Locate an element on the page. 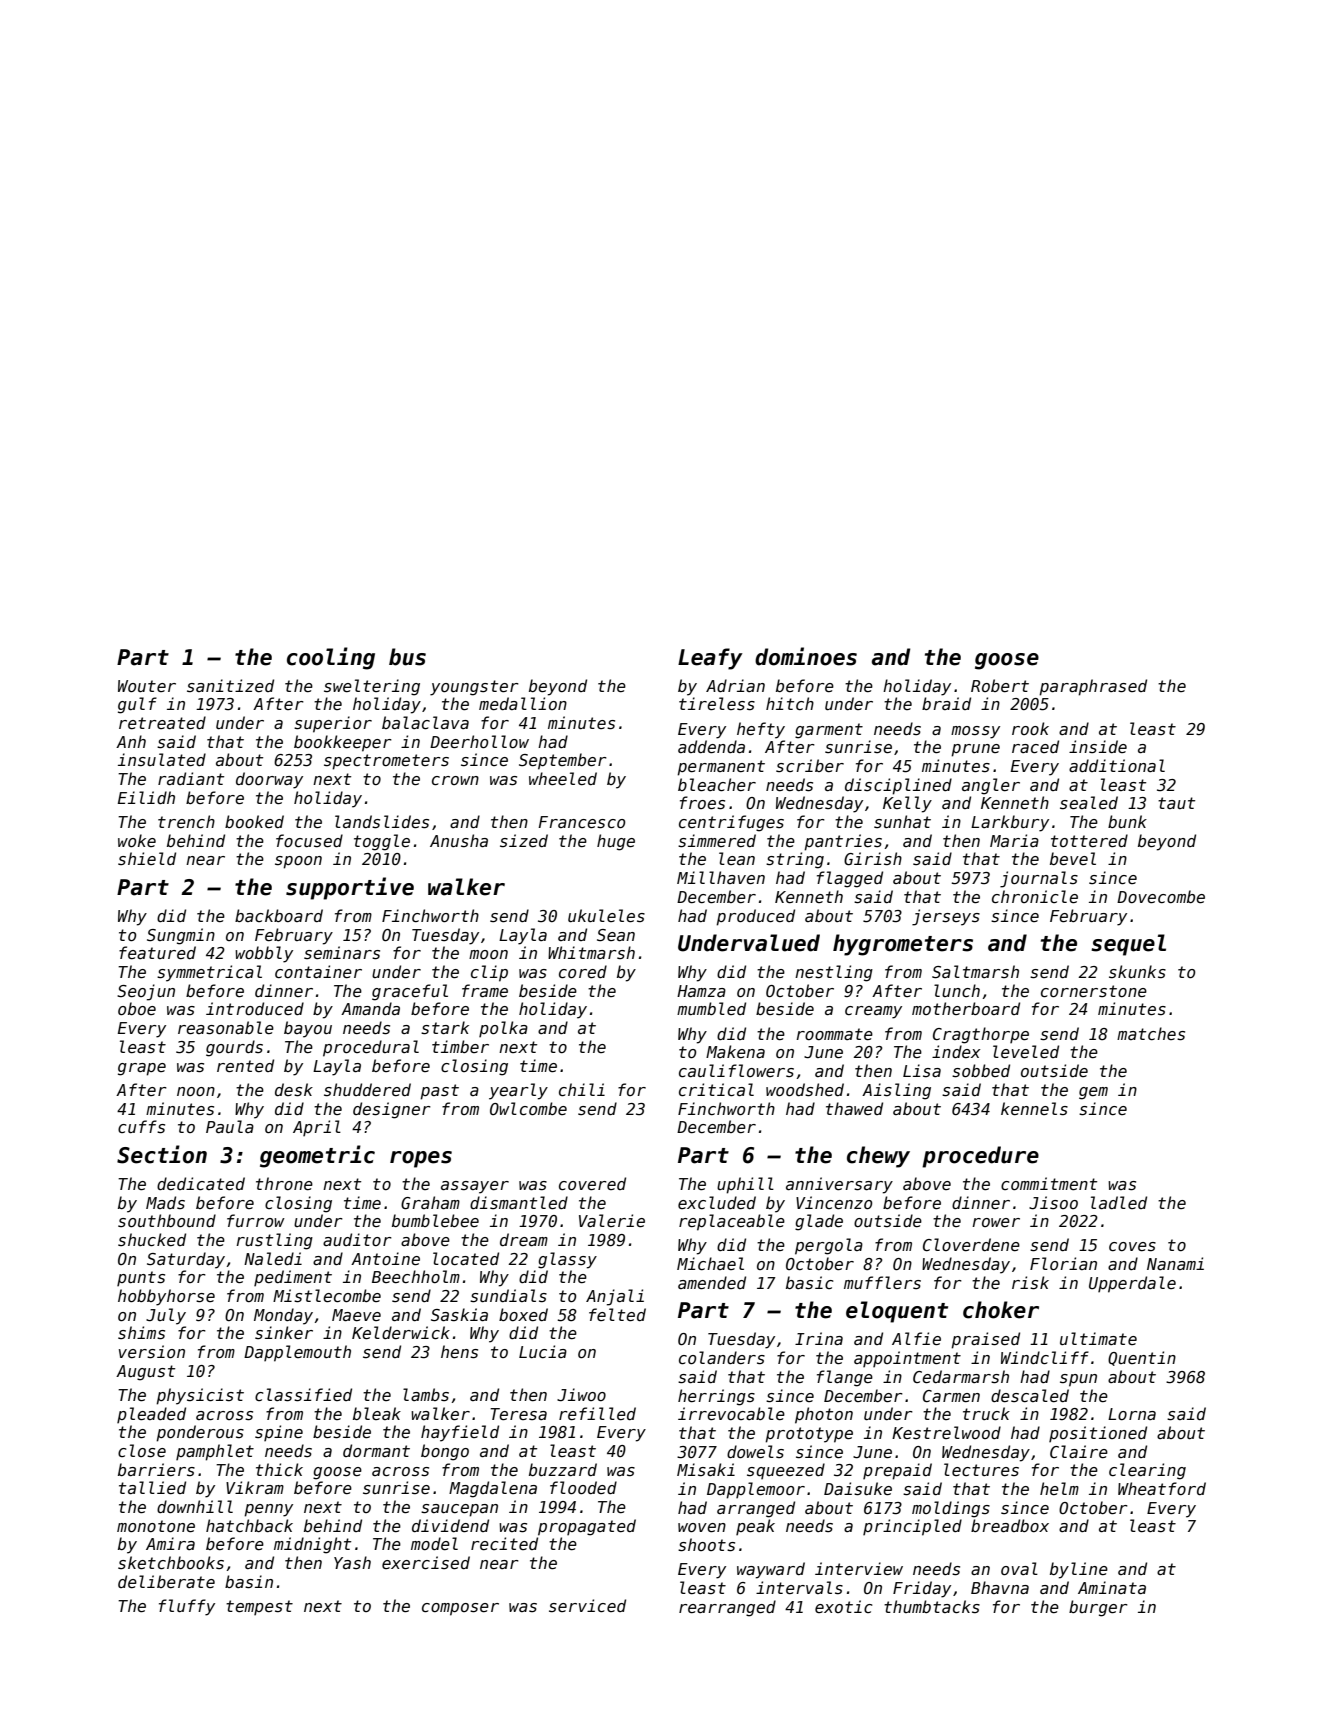 This image has width=1326, height=1716. cornerstone is located at coordinates (1094, 991).
